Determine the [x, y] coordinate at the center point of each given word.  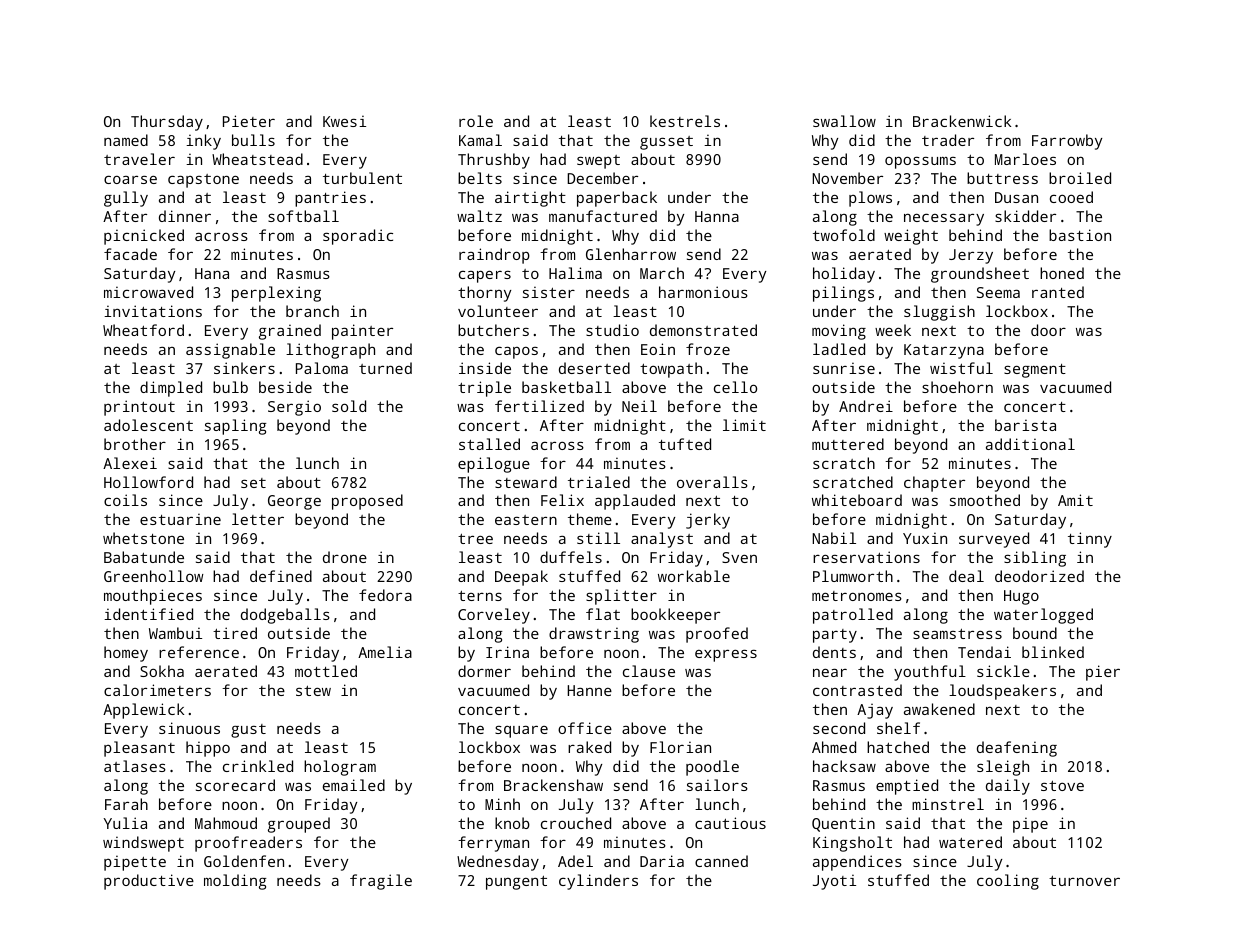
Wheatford [143, 330]
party [835, 636]
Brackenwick [962, 121]
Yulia [125, 823]
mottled [326, 671]
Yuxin [925, 538]
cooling [1008, 882]
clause [649, 671]
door [1048, 330]
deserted [594, 368]
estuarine [180, 519]
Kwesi [344, 121]
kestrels [685, 121]
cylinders [598, 882]
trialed [599, 482]
